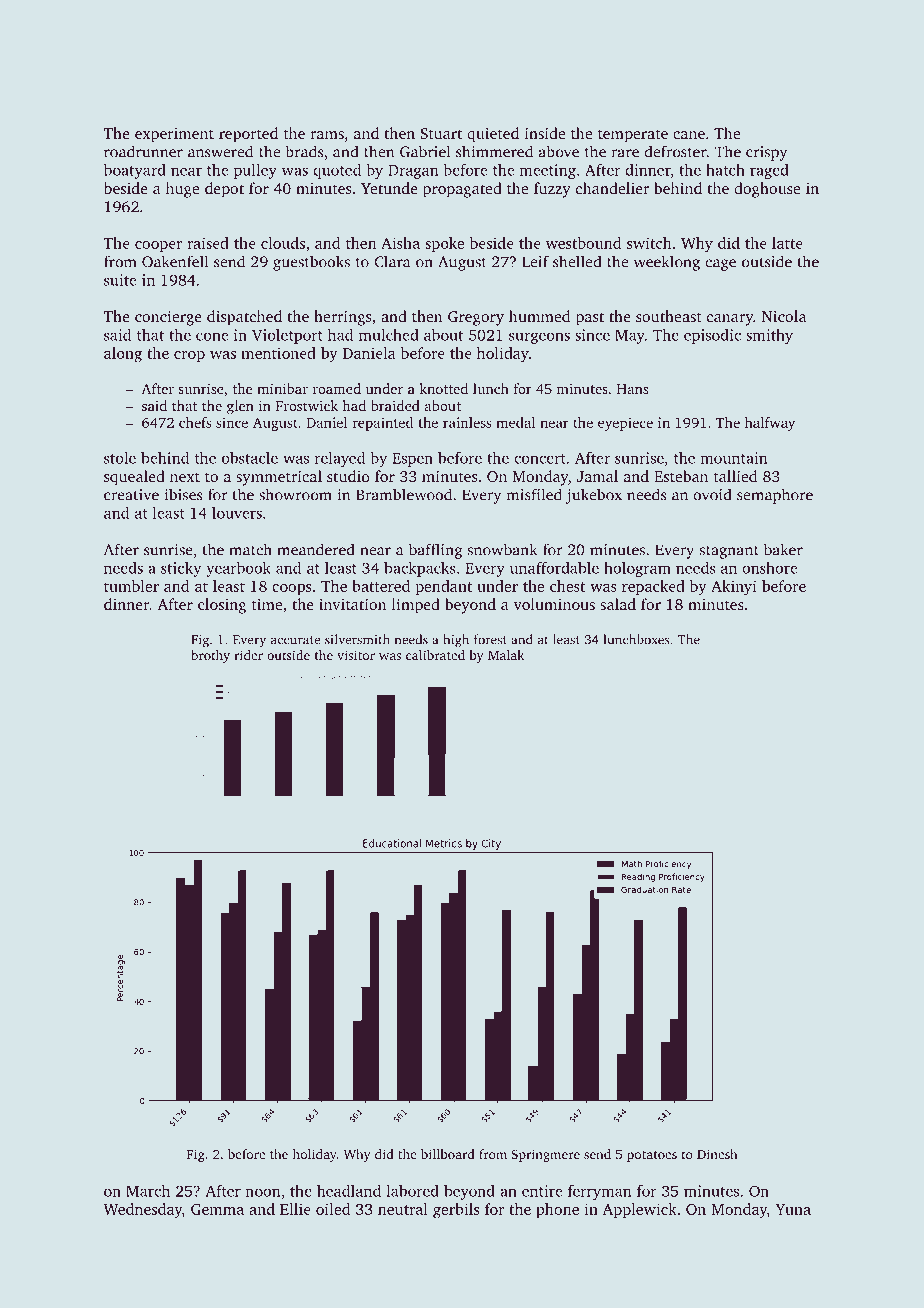  What do you see at coordinates (734, 588) in the screenshot?
I see `Akinyi` at bounding box center [734, 588].
